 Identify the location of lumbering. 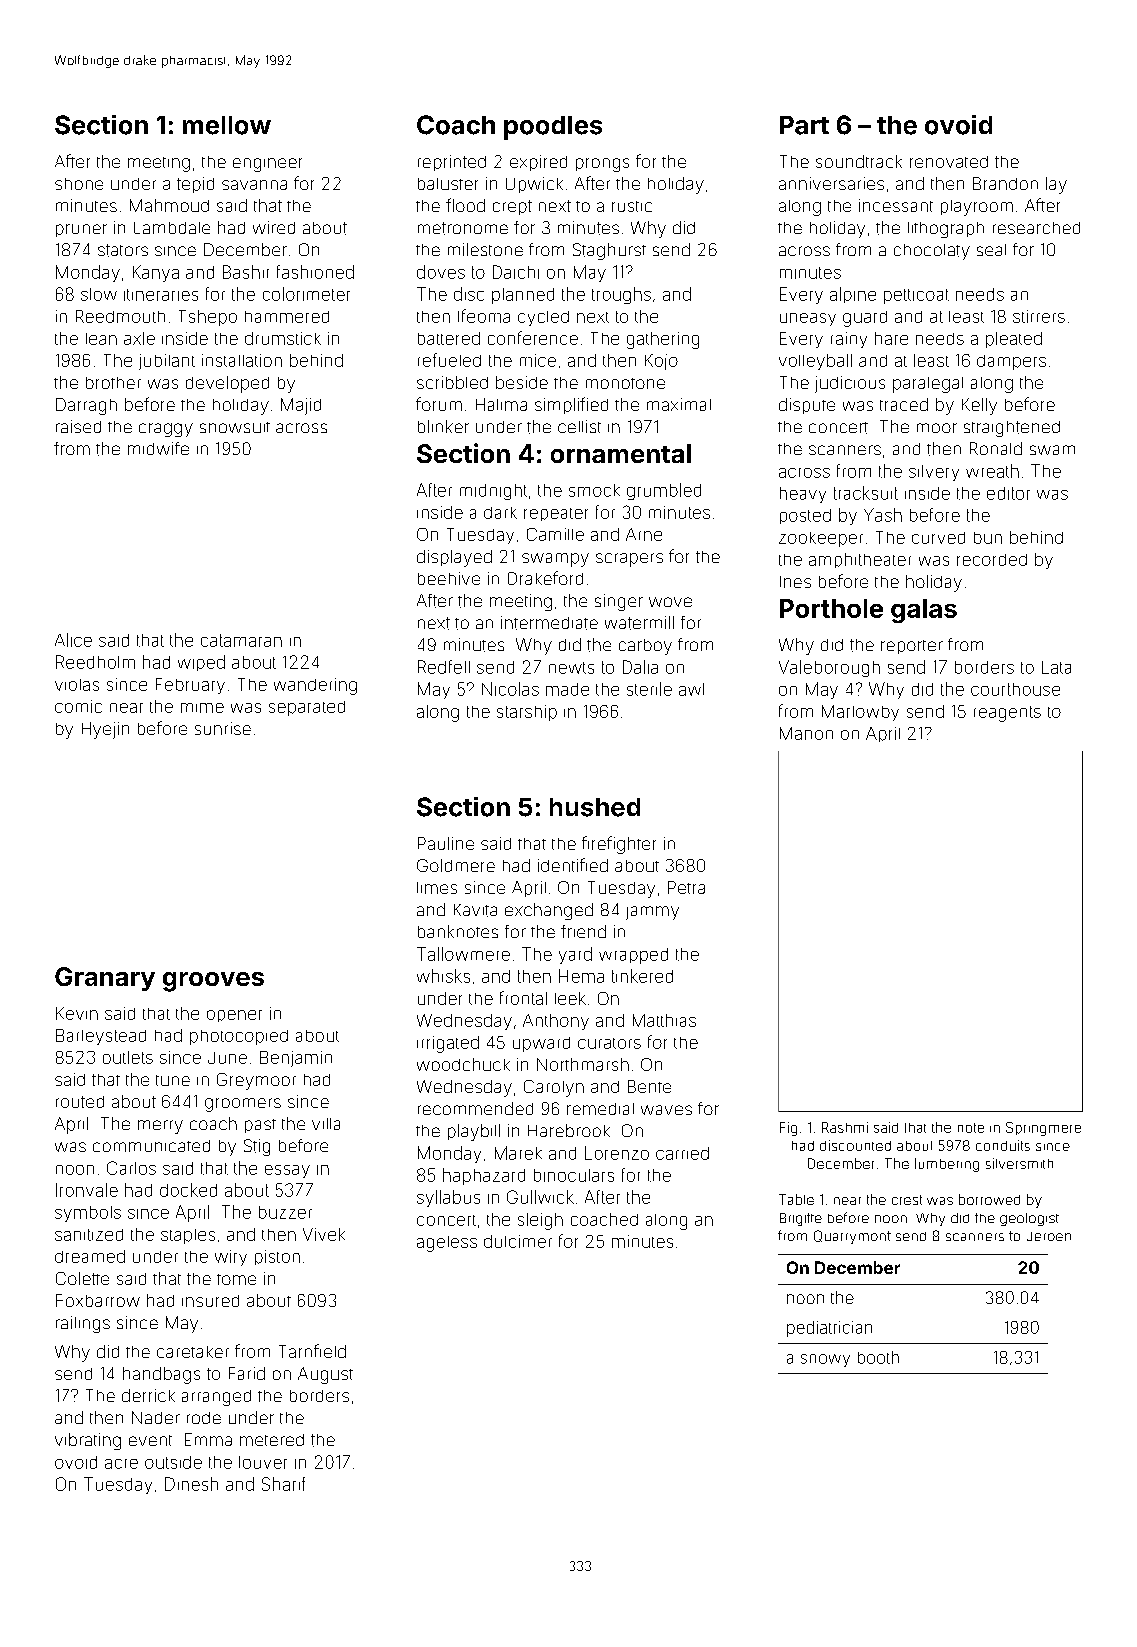
(947, 1165).
